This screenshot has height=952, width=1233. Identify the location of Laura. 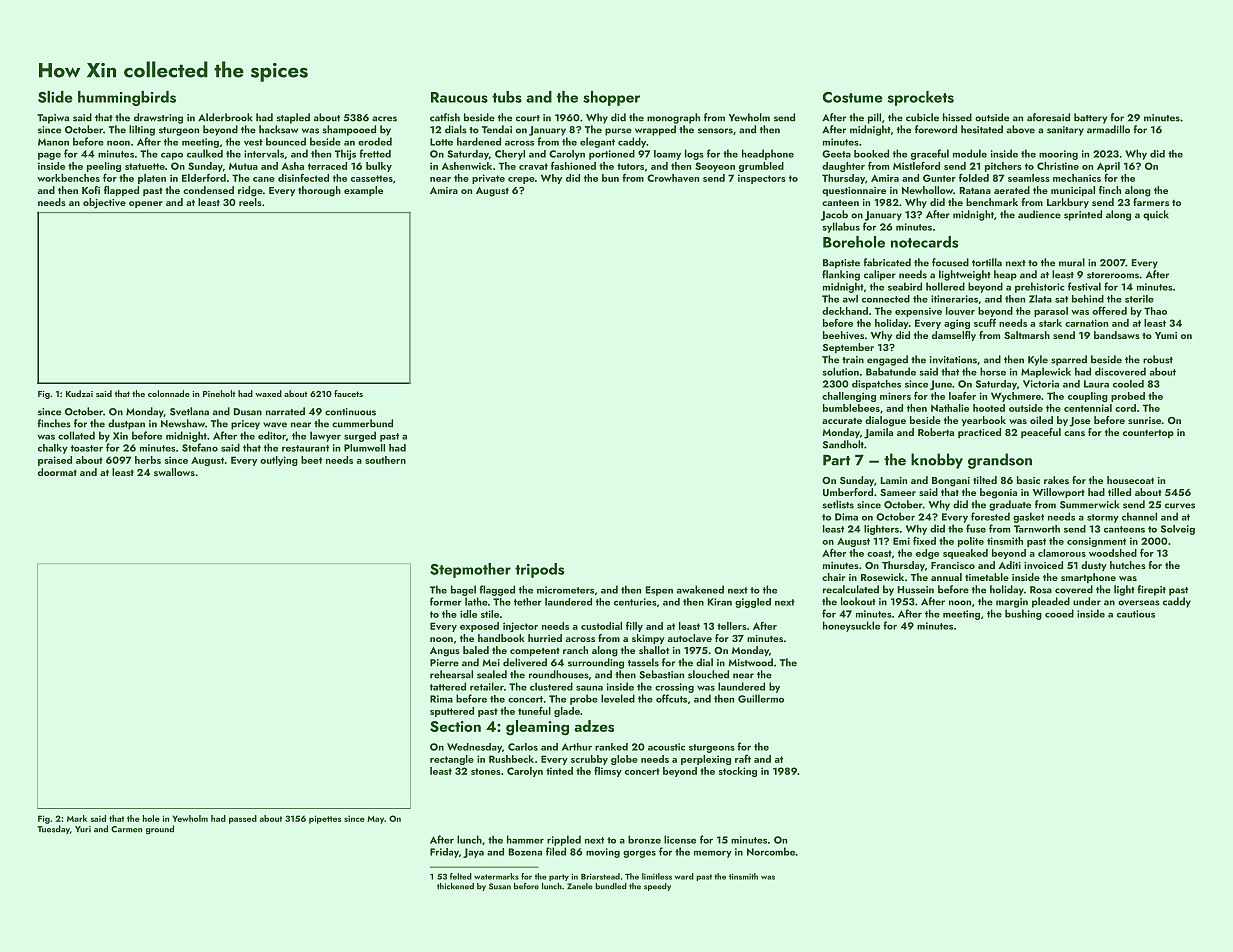
(1096, 384).
